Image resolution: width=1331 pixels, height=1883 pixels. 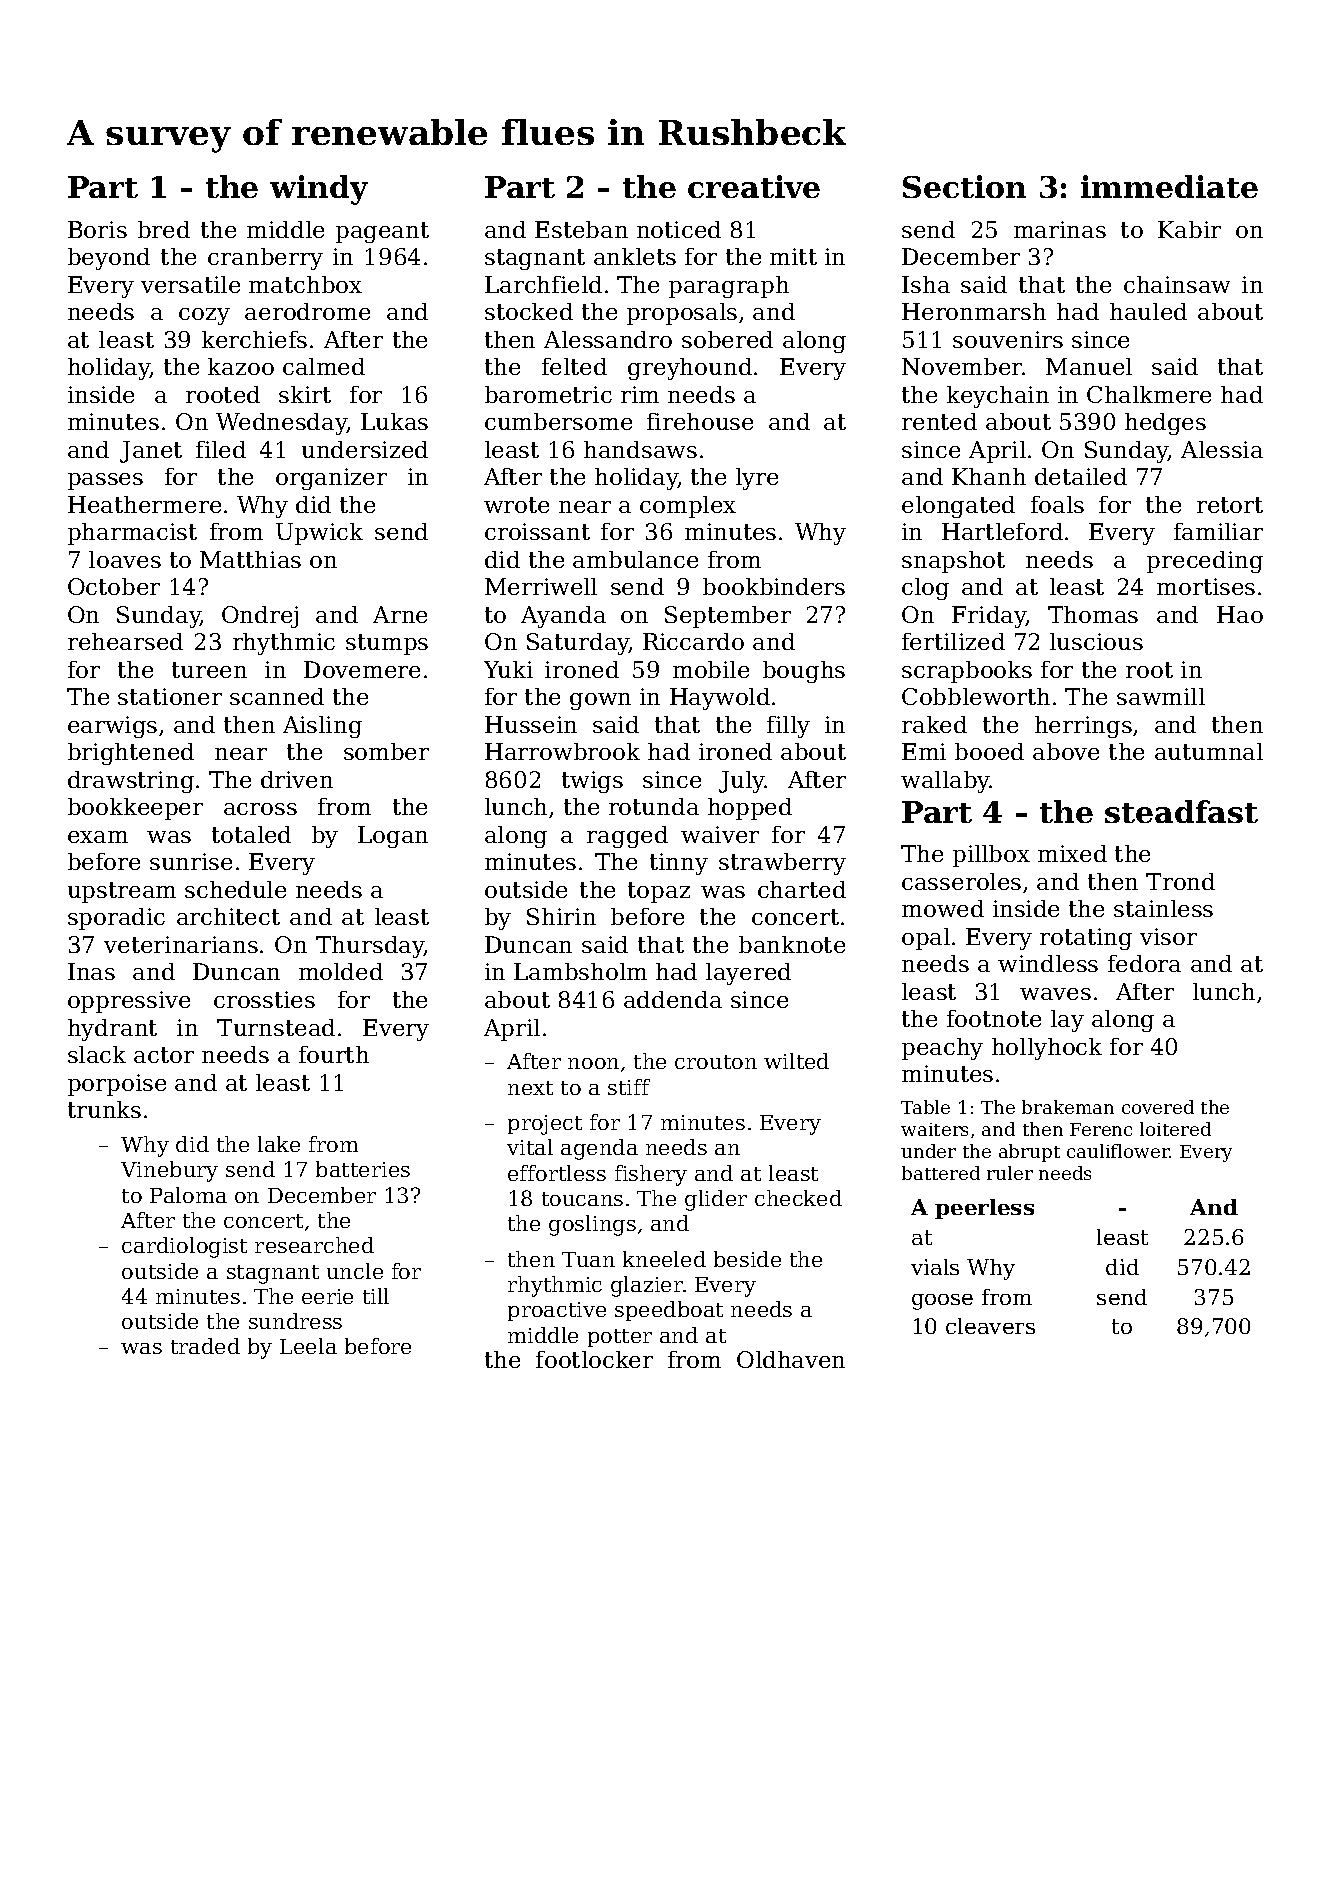 What do you see at coordinates (116, 919) in the screenshot?
I see `sporadic` at bounding box center [116, 919].
